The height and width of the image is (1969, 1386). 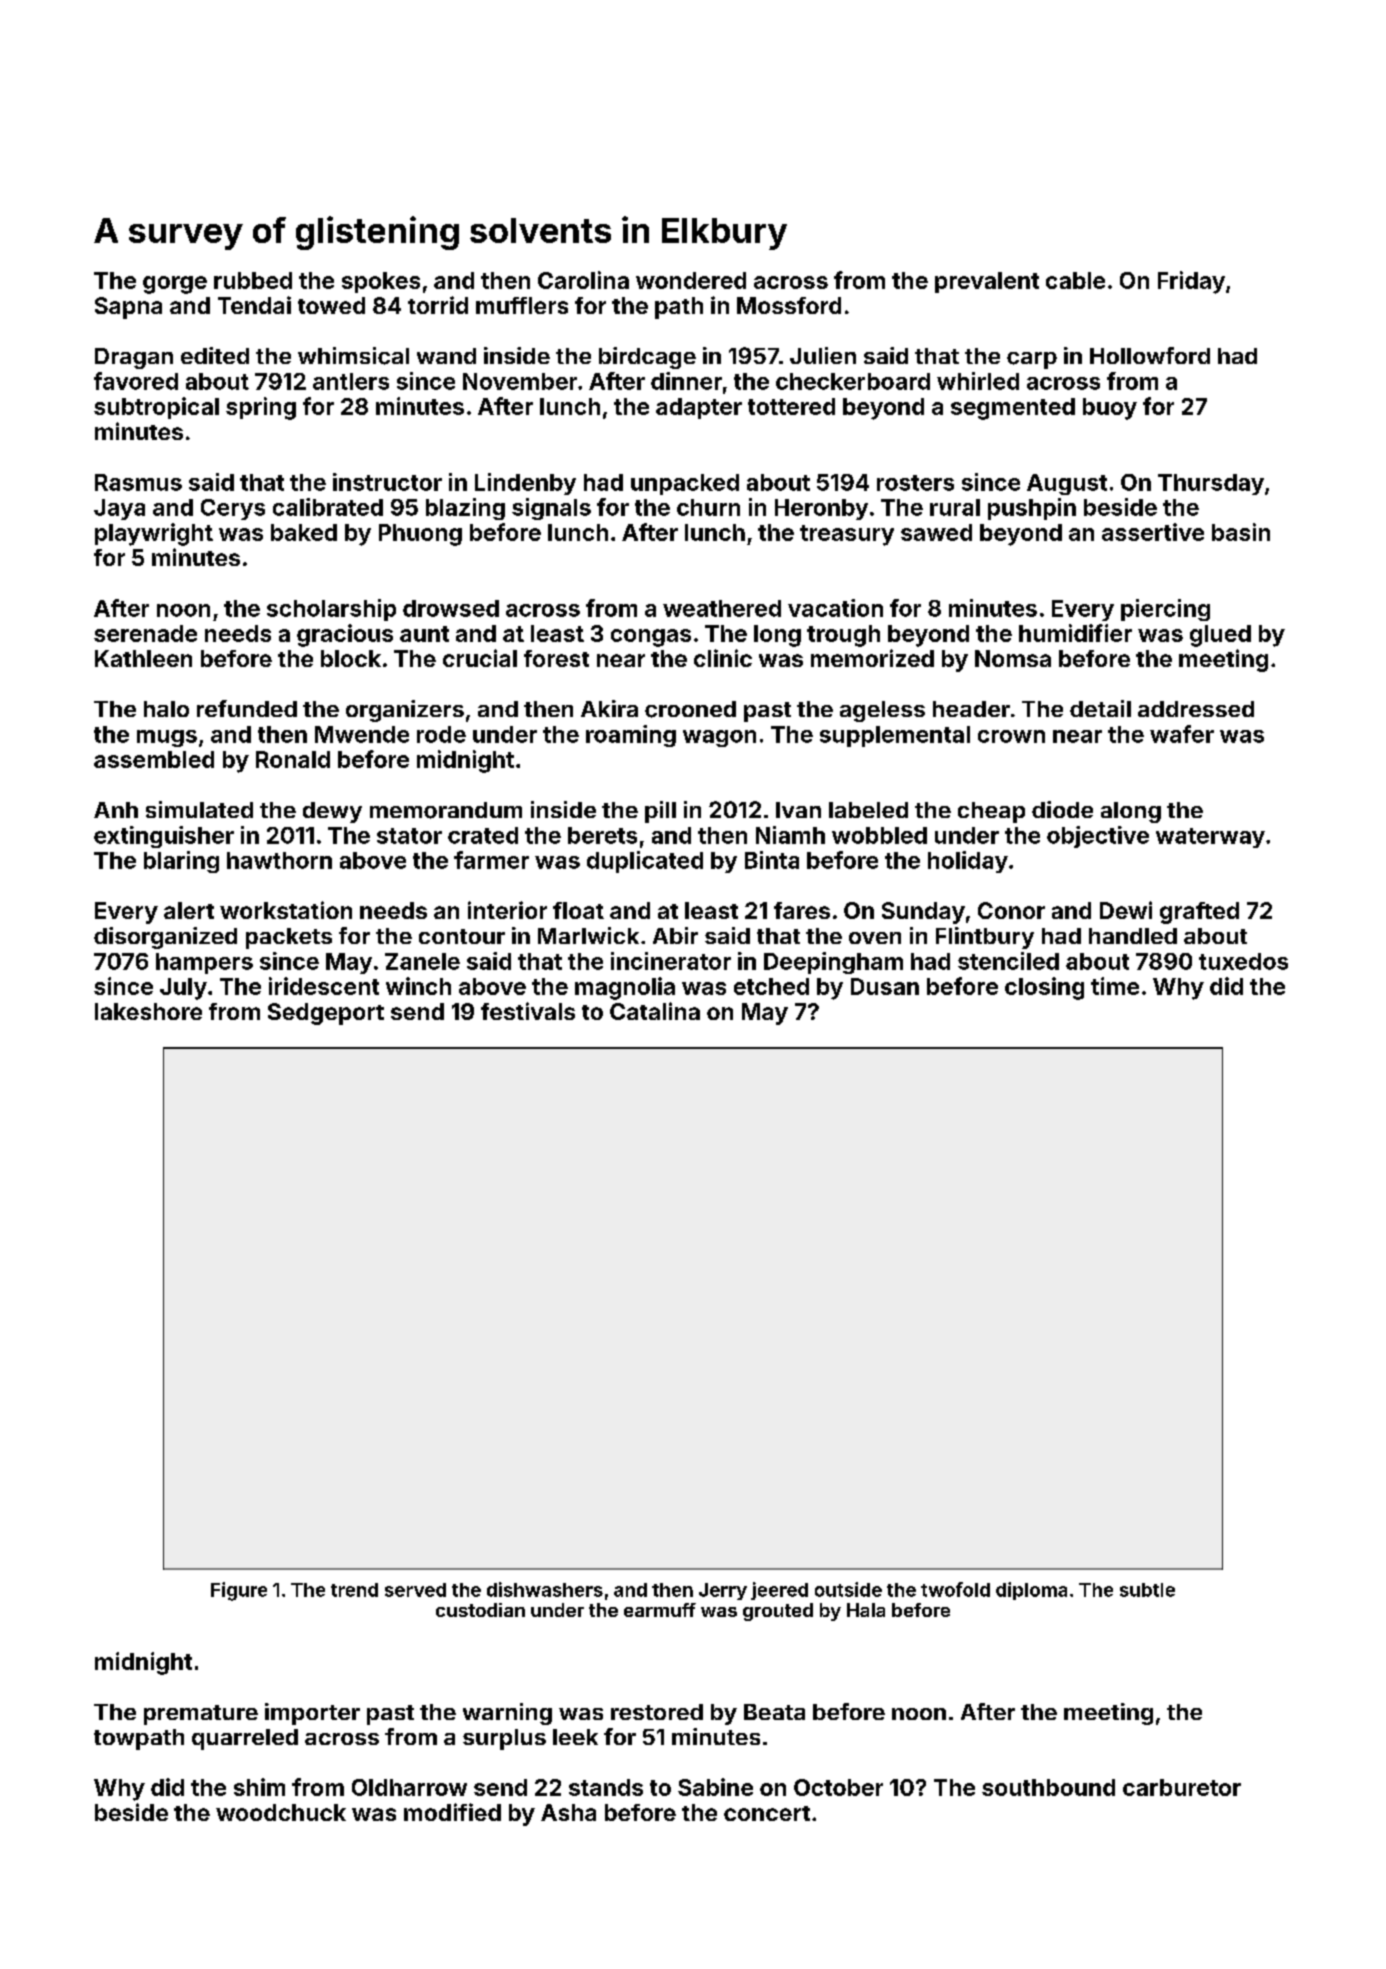 What do you see at coordinates (1191, 282) in the image?
I see `Friday` at bounding box center [1191, 282].
